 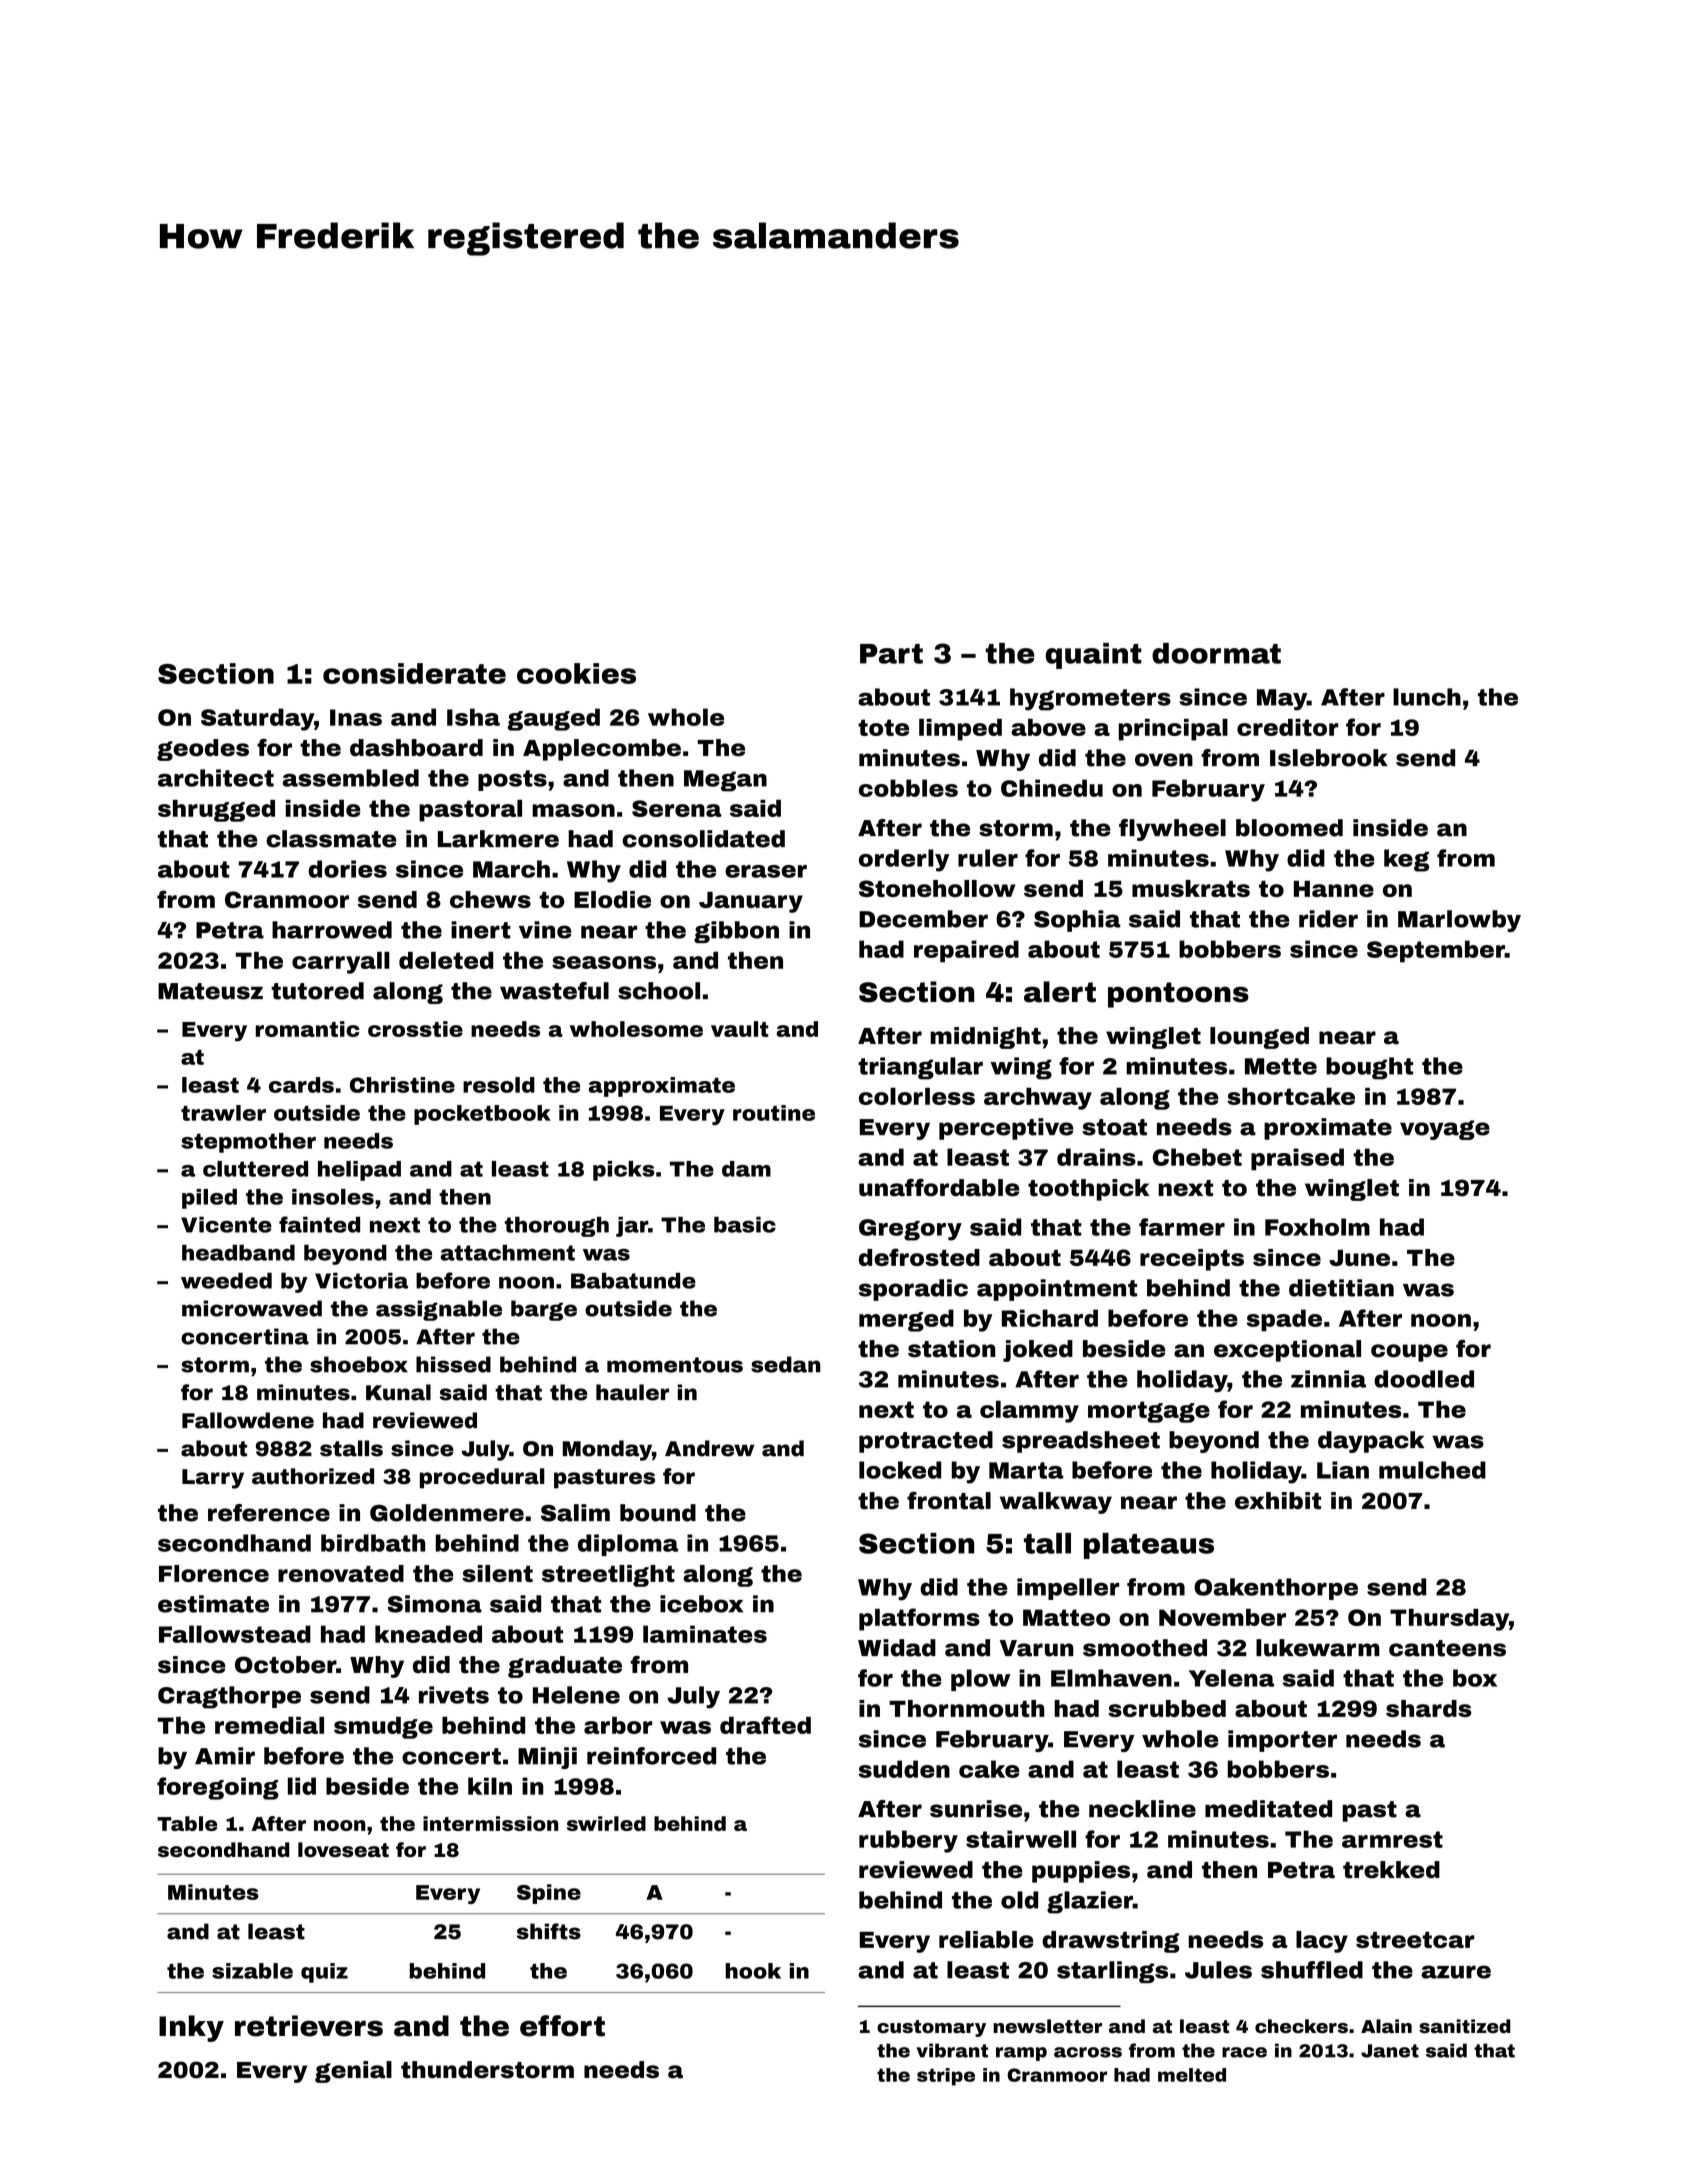 I want to click on quiz, so click(x=324, y=1973).
